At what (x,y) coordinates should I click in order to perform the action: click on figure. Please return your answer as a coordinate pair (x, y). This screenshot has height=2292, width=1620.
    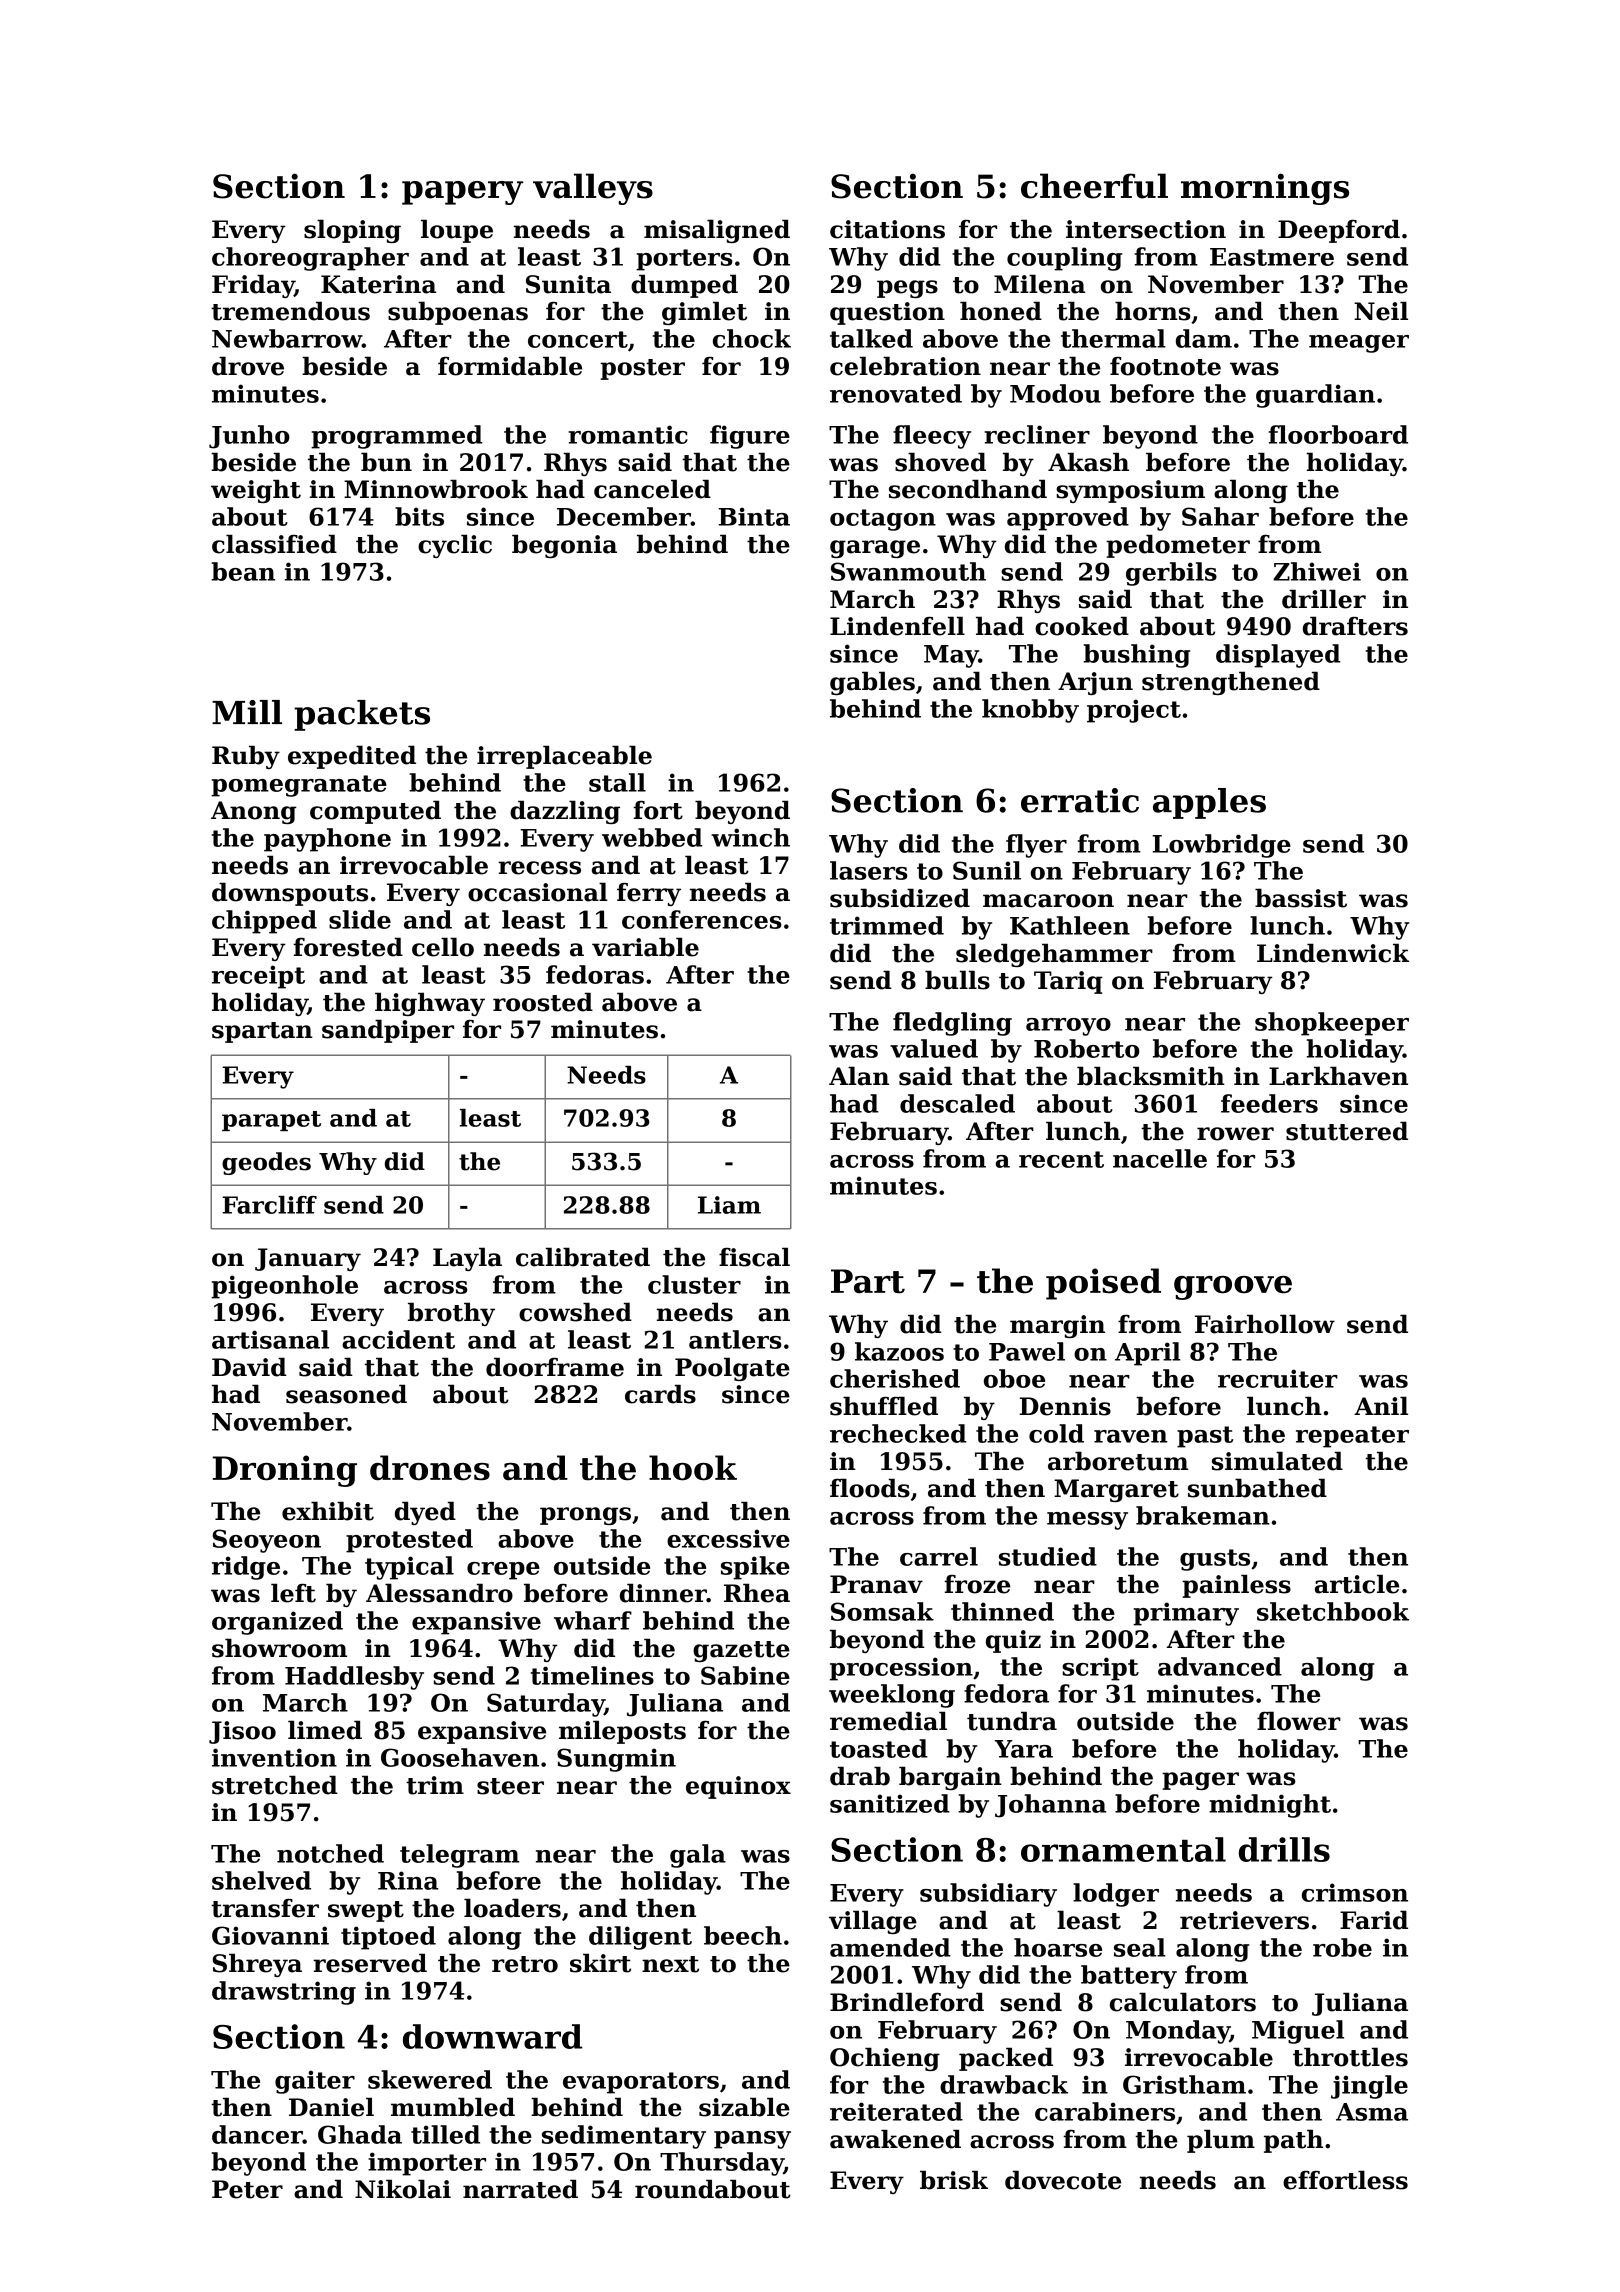
    Looking at the image, I should click on (750, 437).
